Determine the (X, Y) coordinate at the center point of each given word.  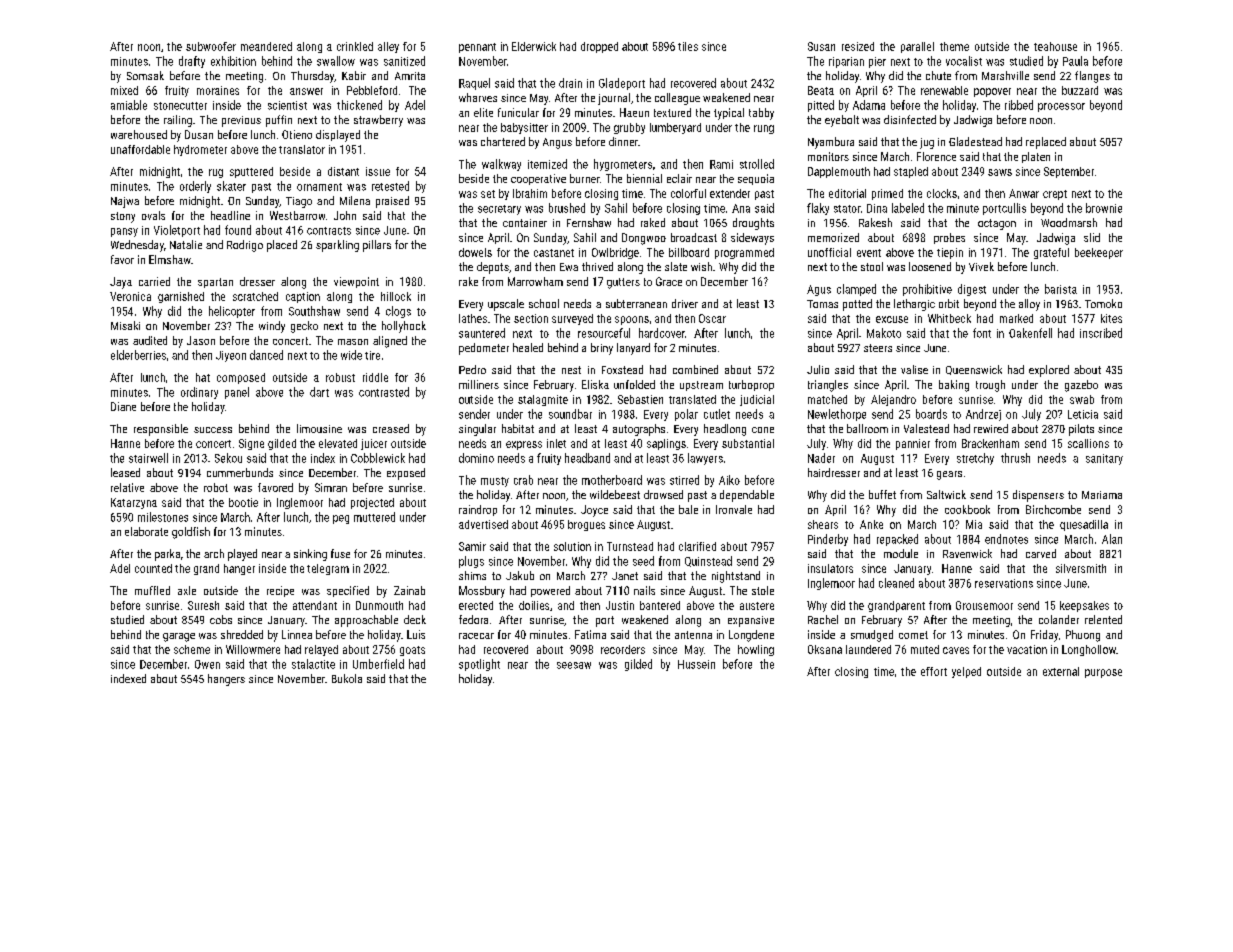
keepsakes (1084, 606)
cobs (221, 619)
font (982, 333)
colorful (688, 193)
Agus (819, 290)
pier (877, 62)
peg (341, 519)
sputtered (251, 172)
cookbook (967, 509)
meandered (266, 46)
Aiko (729, 480)
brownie (1104, 208)
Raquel (474, 84)
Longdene (751, 636)
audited (150, 340)
